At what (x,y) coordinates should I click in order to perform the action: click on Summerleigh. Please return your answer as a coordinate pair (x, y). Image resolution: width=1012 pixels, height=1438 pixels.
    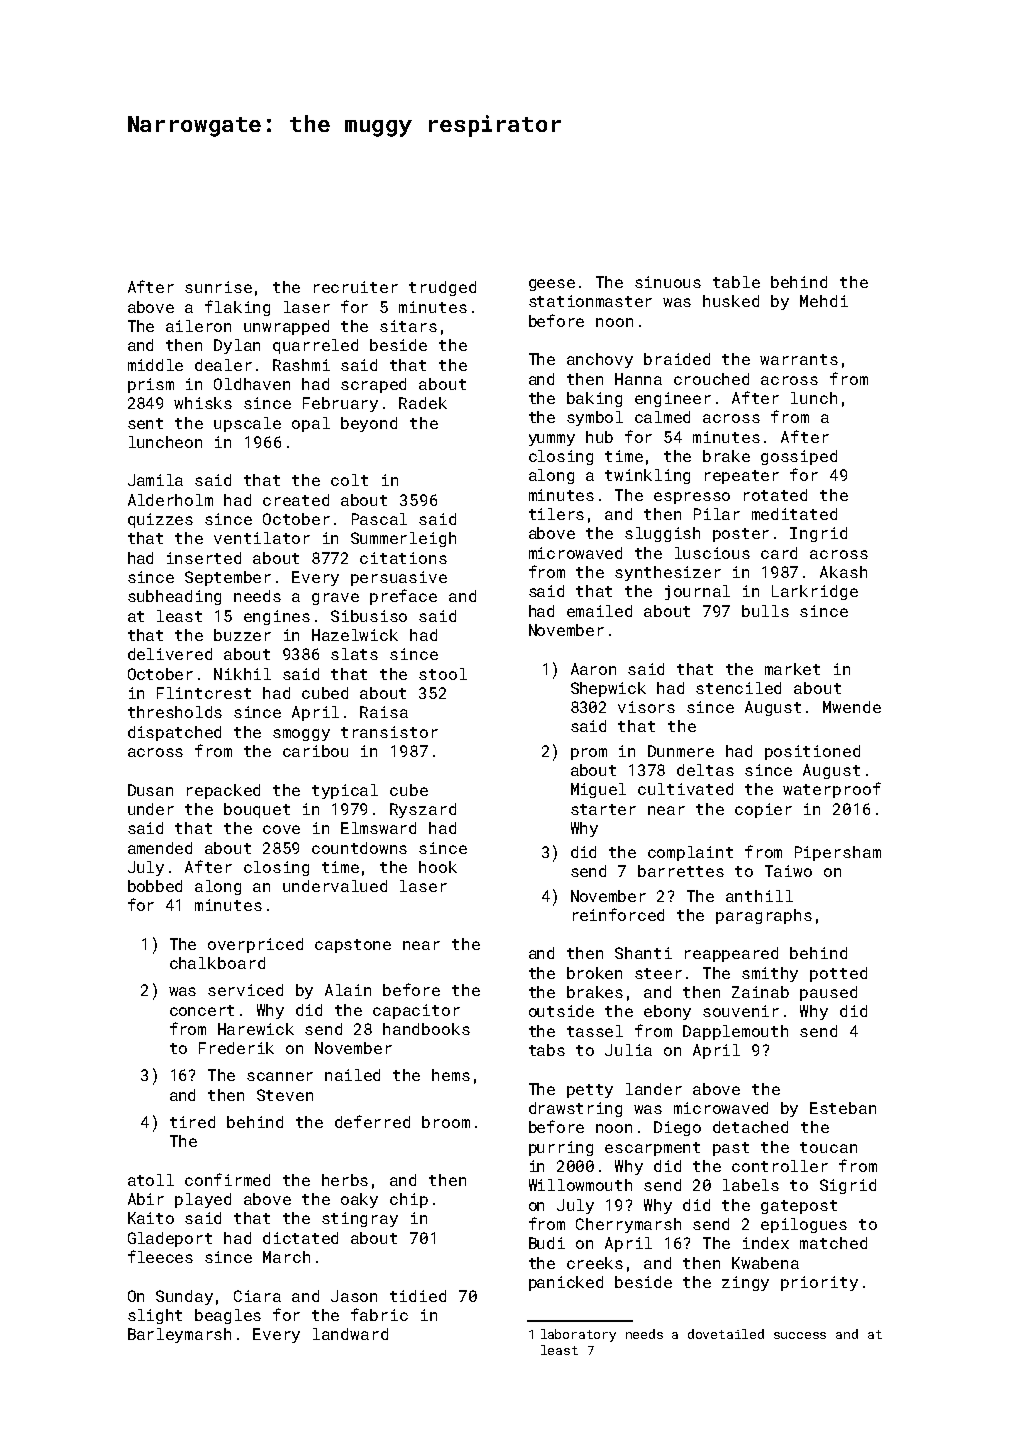
    Looking at the image, I should click on (403, 539).
